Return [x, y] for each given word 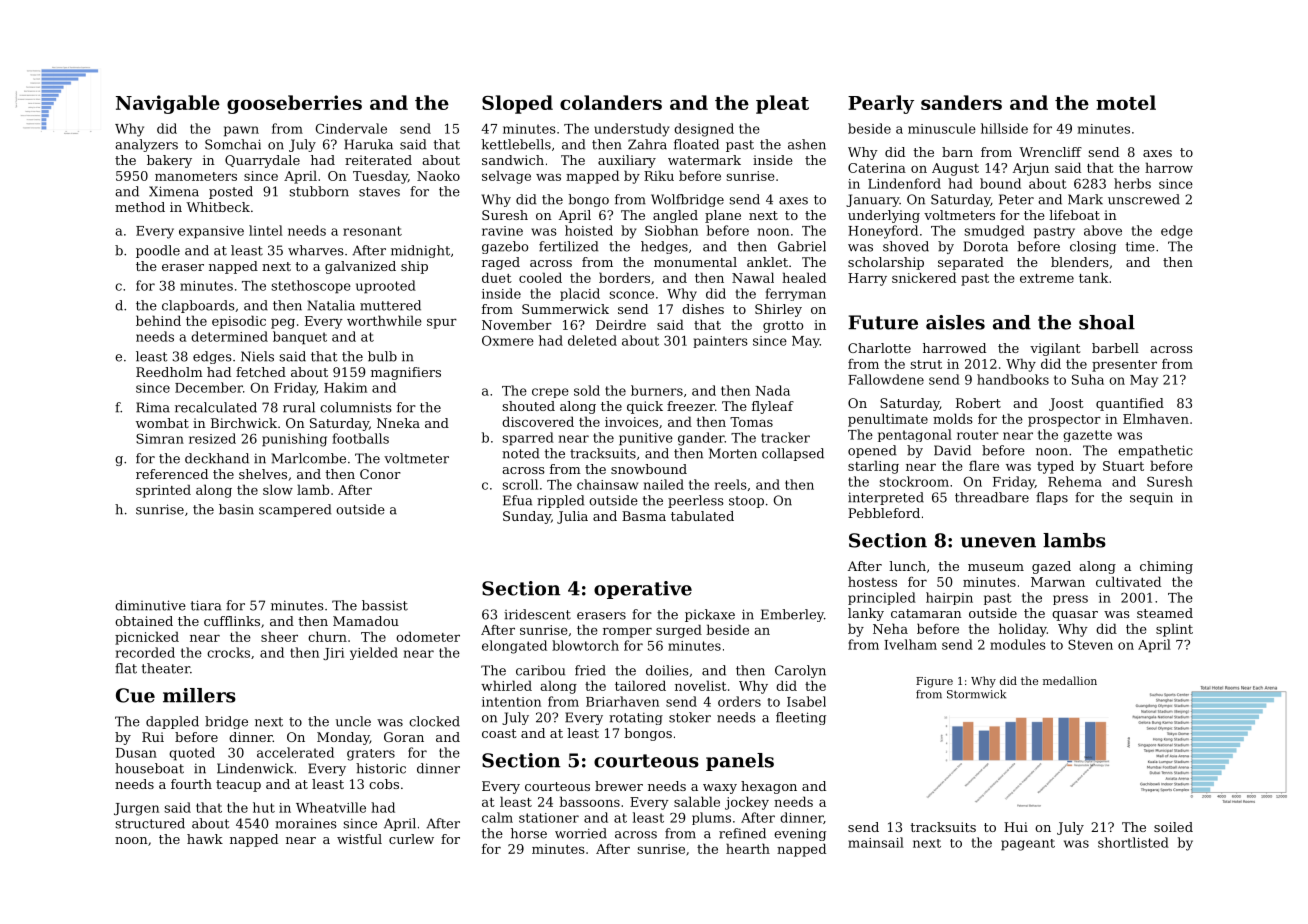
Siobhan [671, 230]
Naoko [438, 175]
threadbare [992, 497]
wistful [359, 839]
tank [1093, 277]
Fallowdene [886, 379]
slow [278, 489]
